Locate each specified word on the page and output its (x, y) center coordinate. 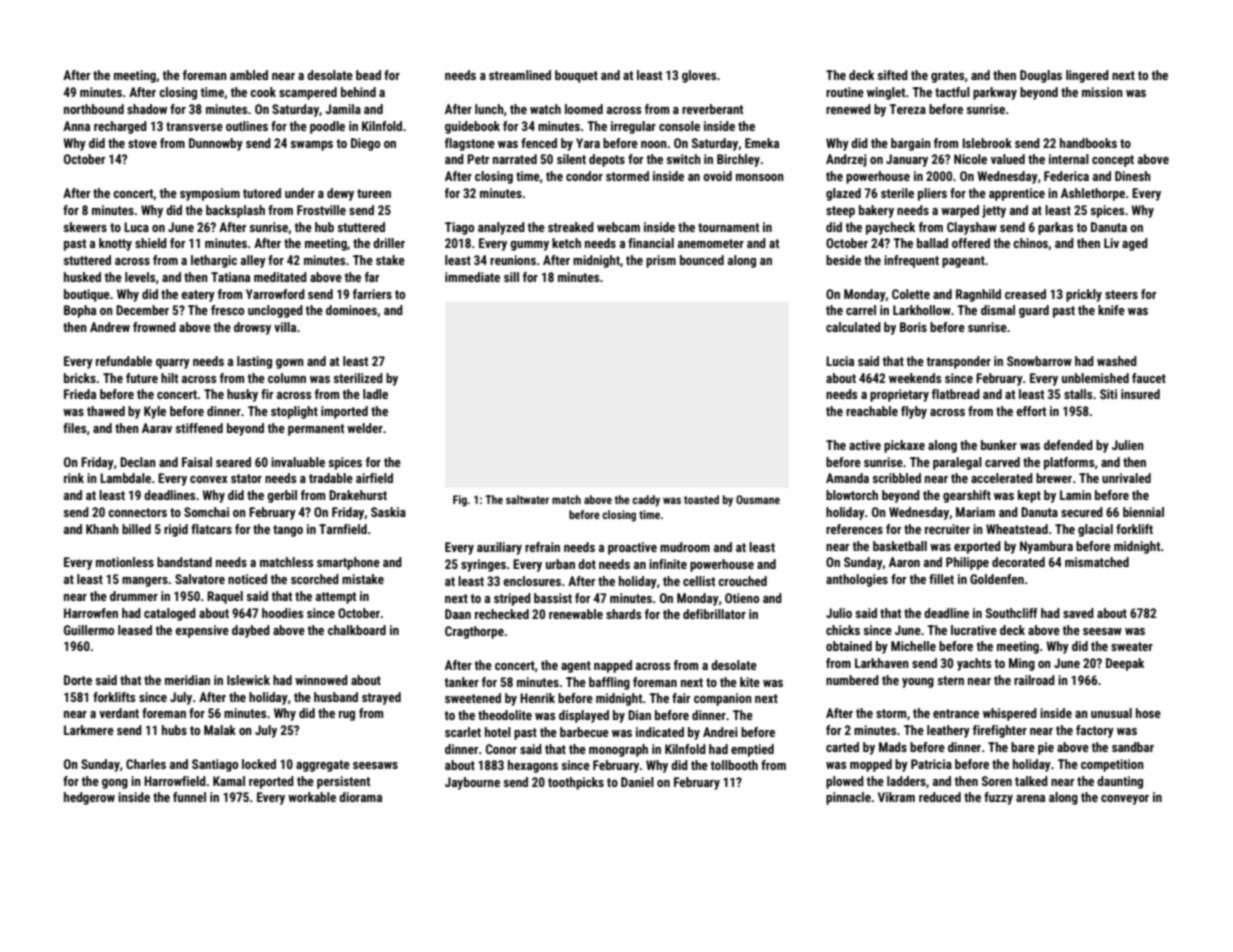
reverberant (712, 109)
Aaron (904, 562)
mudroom (685, 547)
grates (947, 77)
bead (368, 75)
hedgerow (89, 798)
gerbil (282, 496)
